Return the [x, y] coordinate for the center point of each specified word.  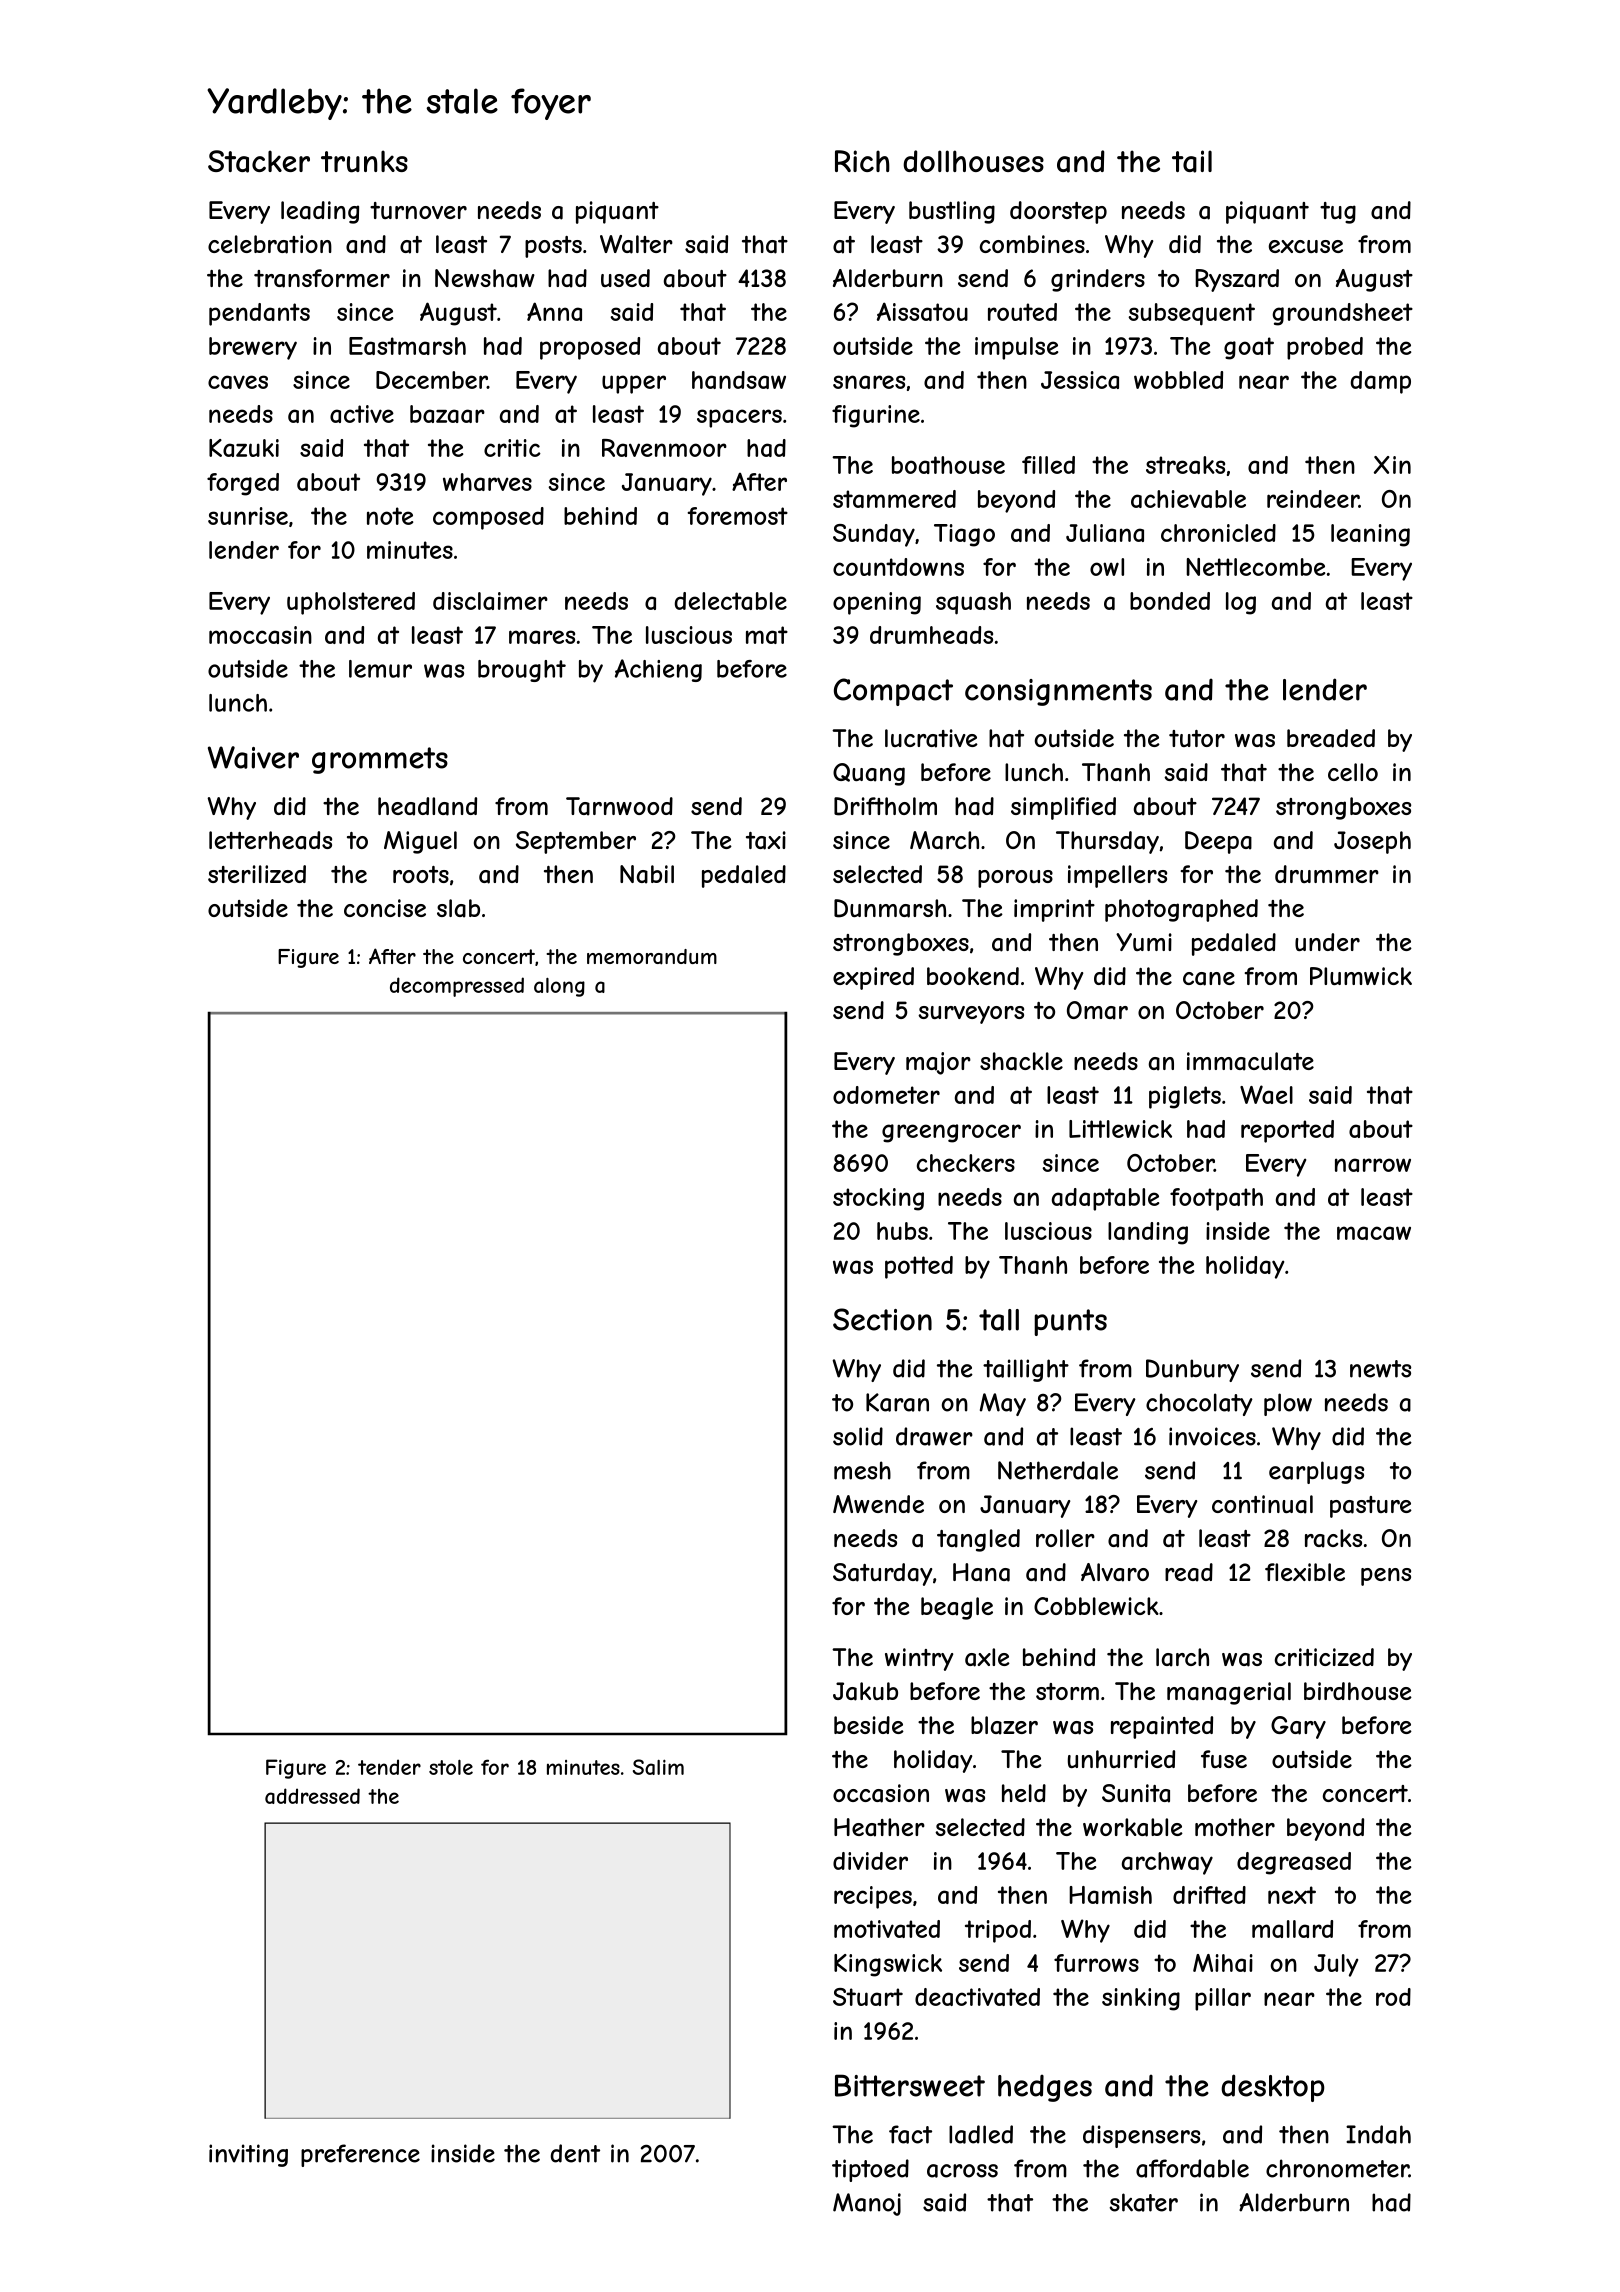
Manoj [867, 2204]
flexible [1305, 1572]
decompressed [457, 987]
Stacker [259, 161]
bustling [952, 212]
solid [858, 1436]
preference [360, 2155]
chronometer [1337, 2168]
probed [1325, 348]
